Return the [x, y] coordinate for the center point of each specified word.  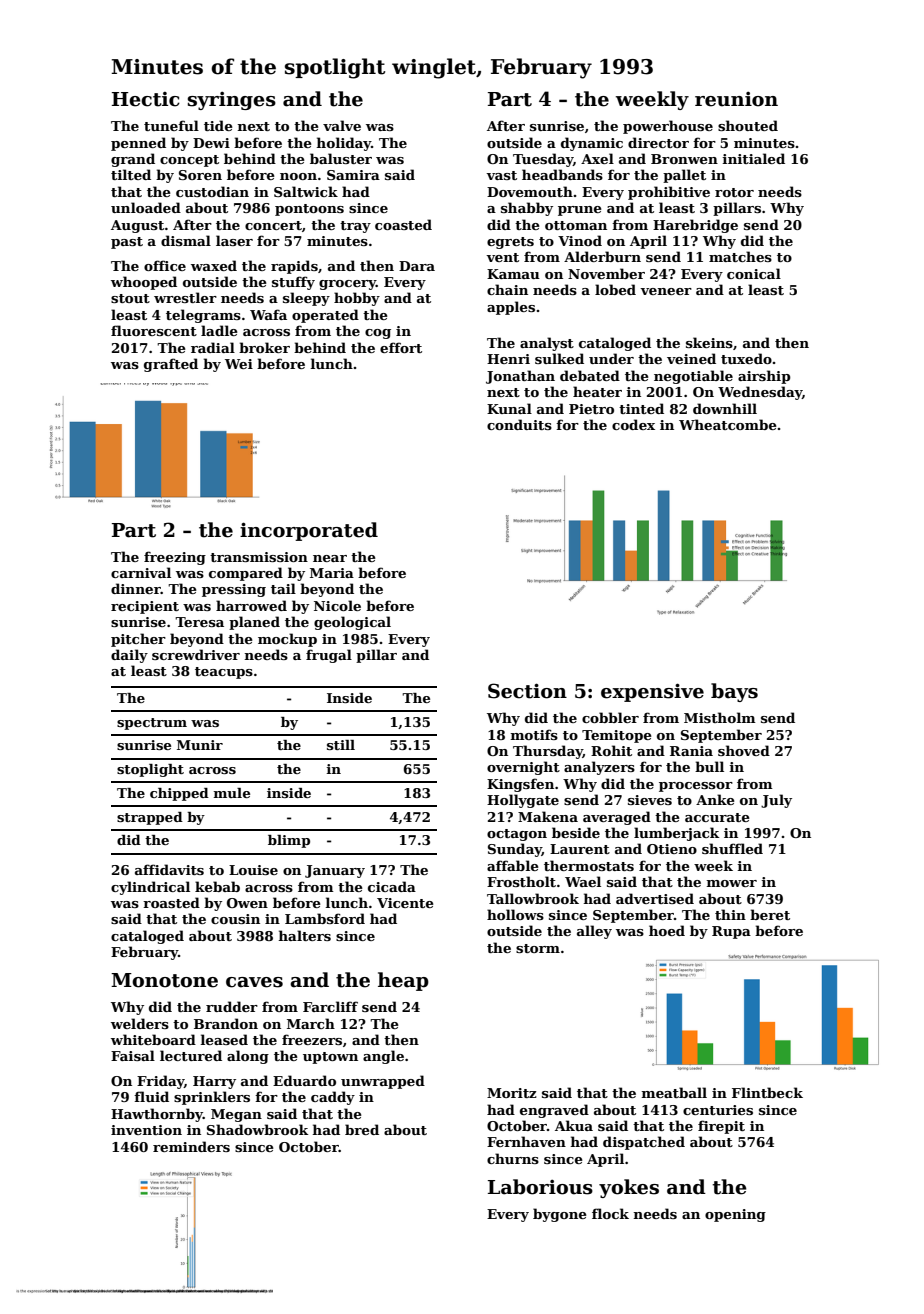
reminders [191, 1146]
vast [501, 175]
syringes [232, 101]
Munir [200, 745]
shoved [744, 750]
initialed [753, 158]
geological [352, 623]
